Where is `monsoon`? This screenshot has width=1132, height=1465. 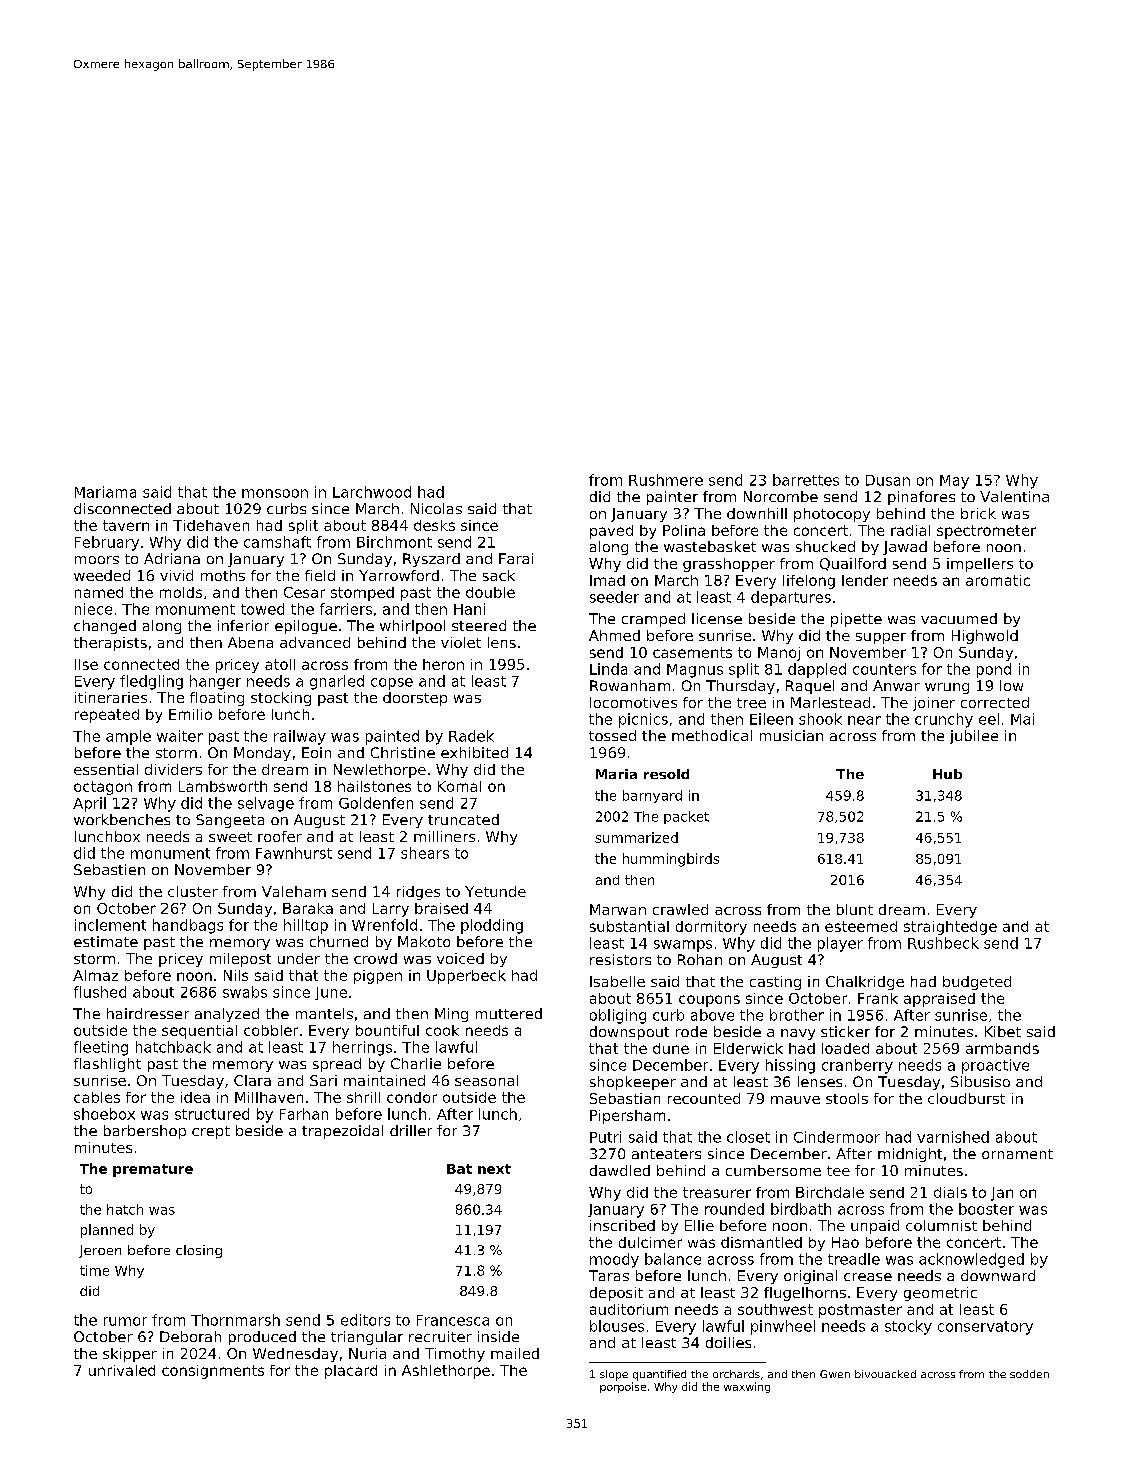 monsoon is located at coordinates (275, 493).
